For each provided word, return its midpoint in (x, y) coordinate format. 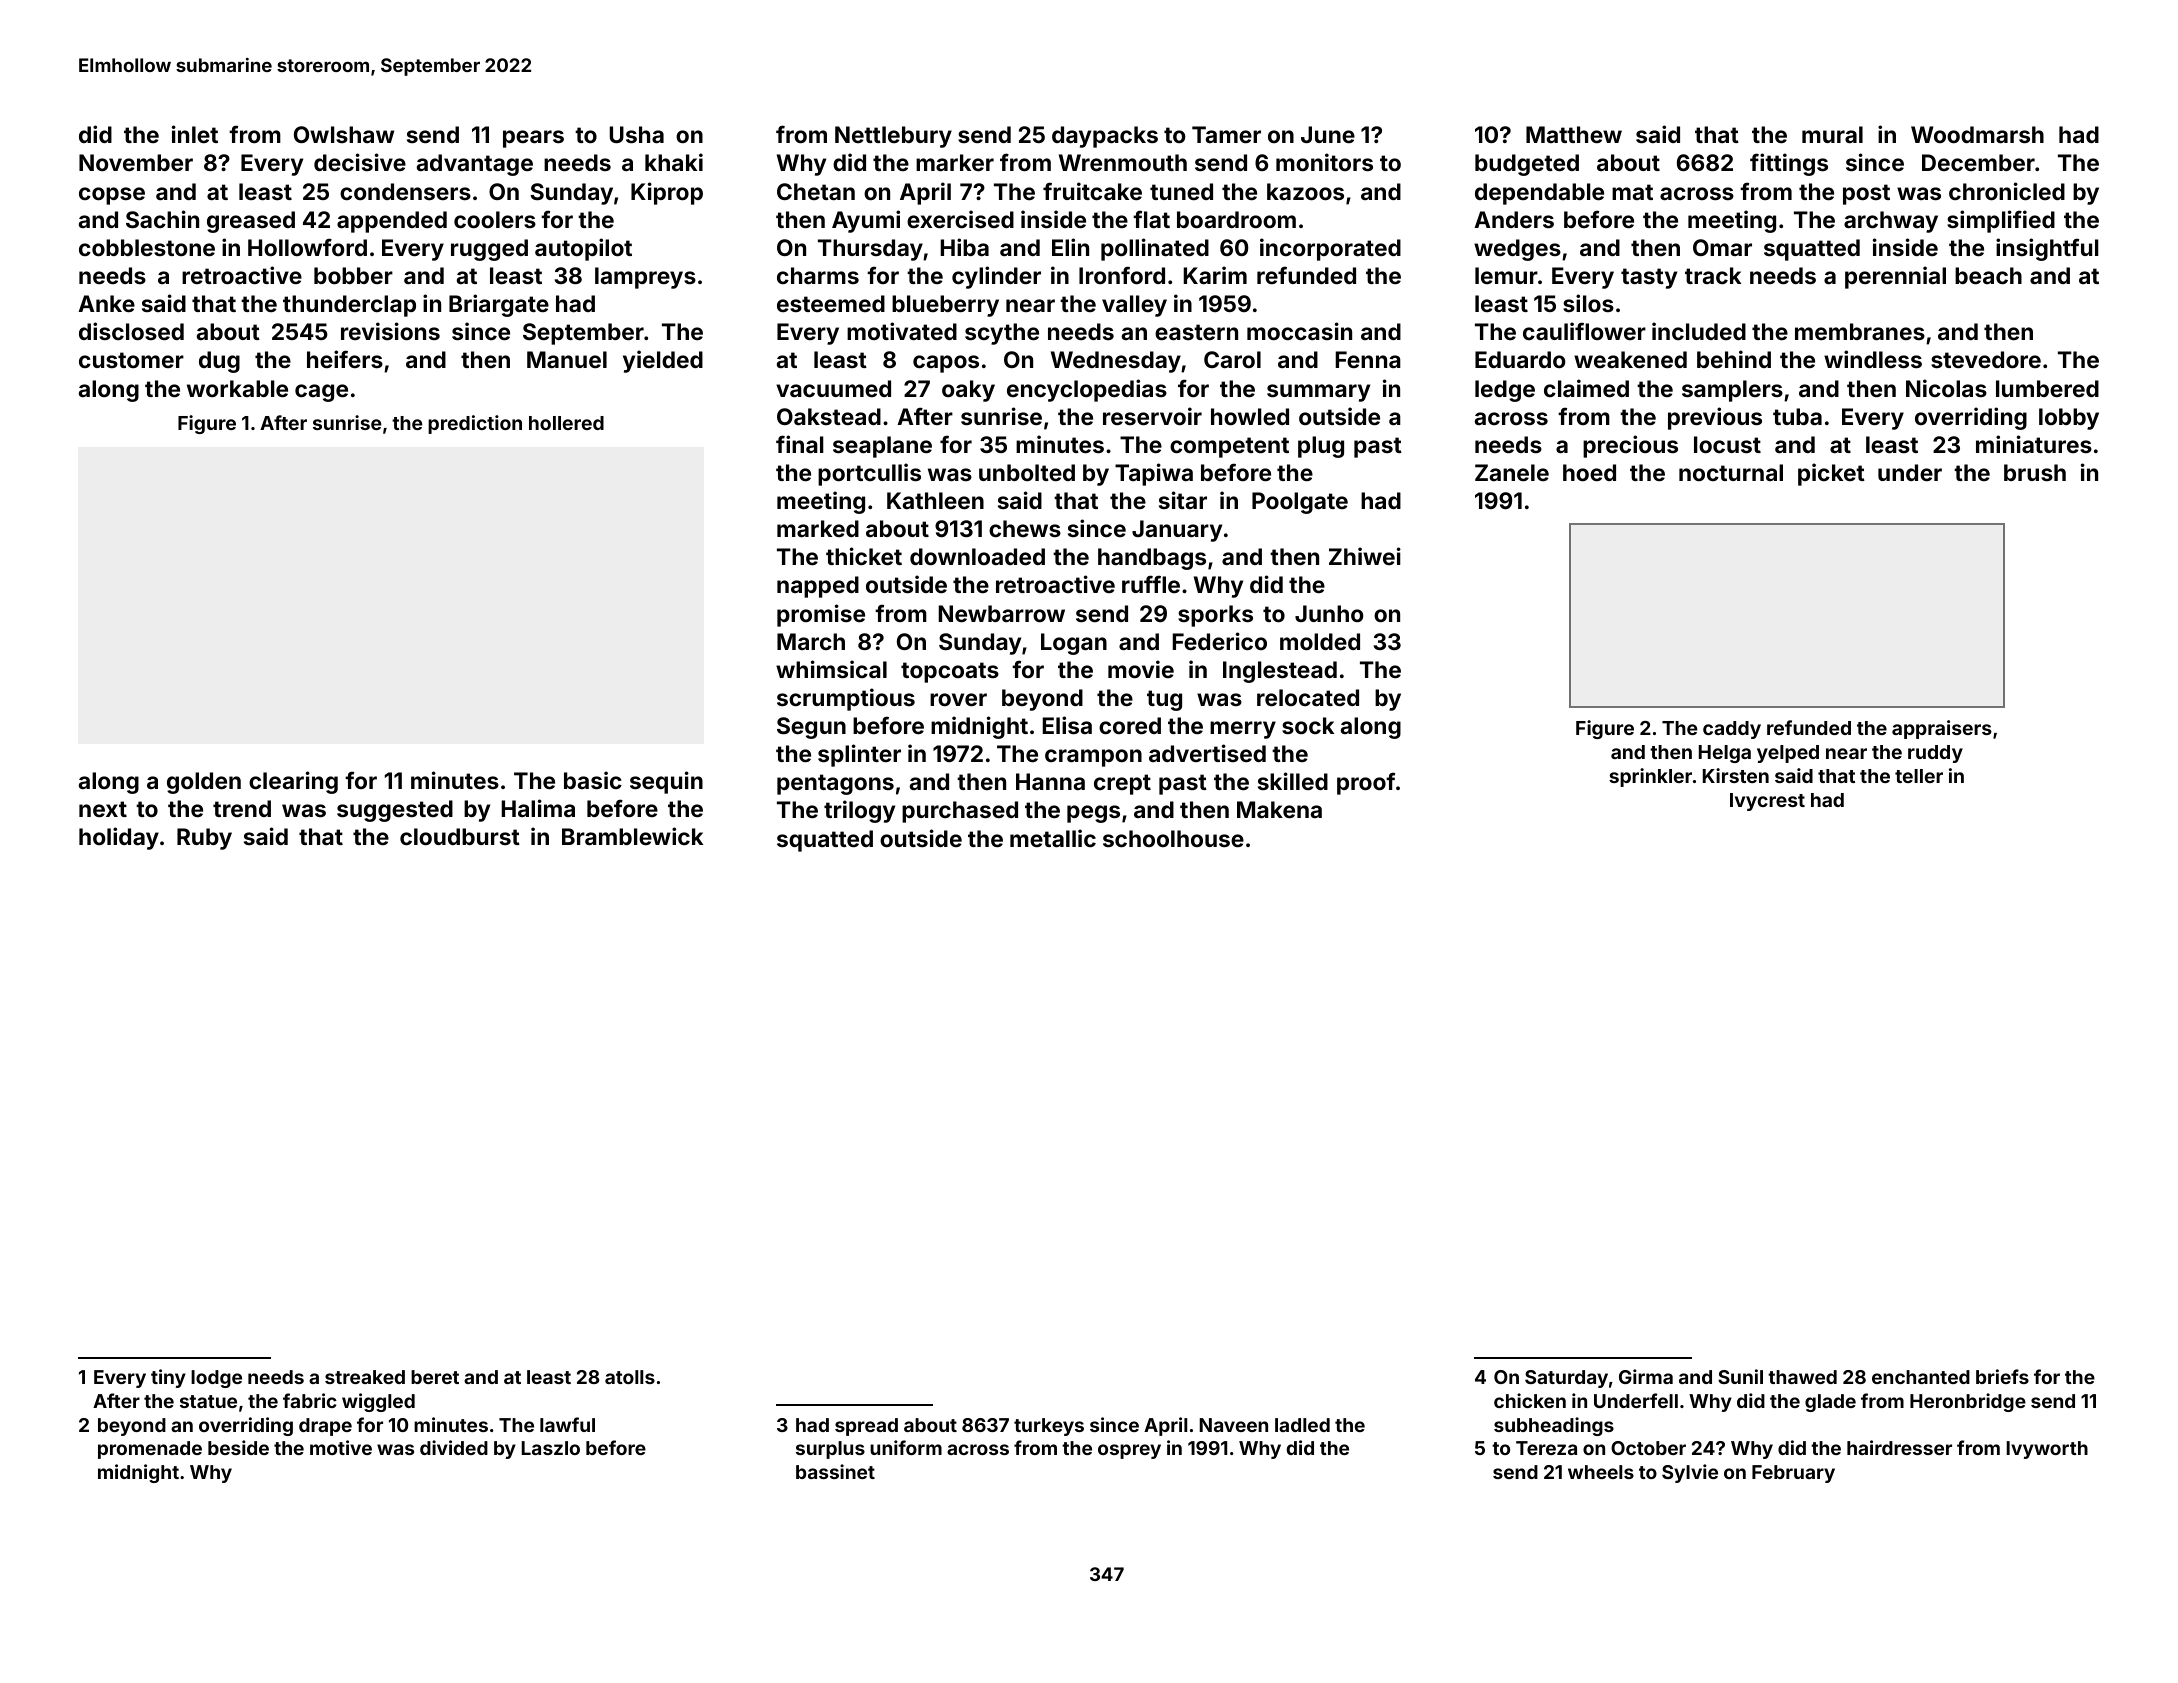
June (1328, 134)
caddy (1732, 730)
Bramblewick (632, 836)
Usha (636, 134)
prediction (475, 424)
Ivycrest (1767, 802)
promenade (150, 1450)
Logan (1074, 644)
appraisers (1942, 729)
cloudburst (460, 836)
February (1793, 1474)
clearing (293, 782)
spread (866, 1427)
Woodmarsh (1977, 134)
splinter (859, 755)
